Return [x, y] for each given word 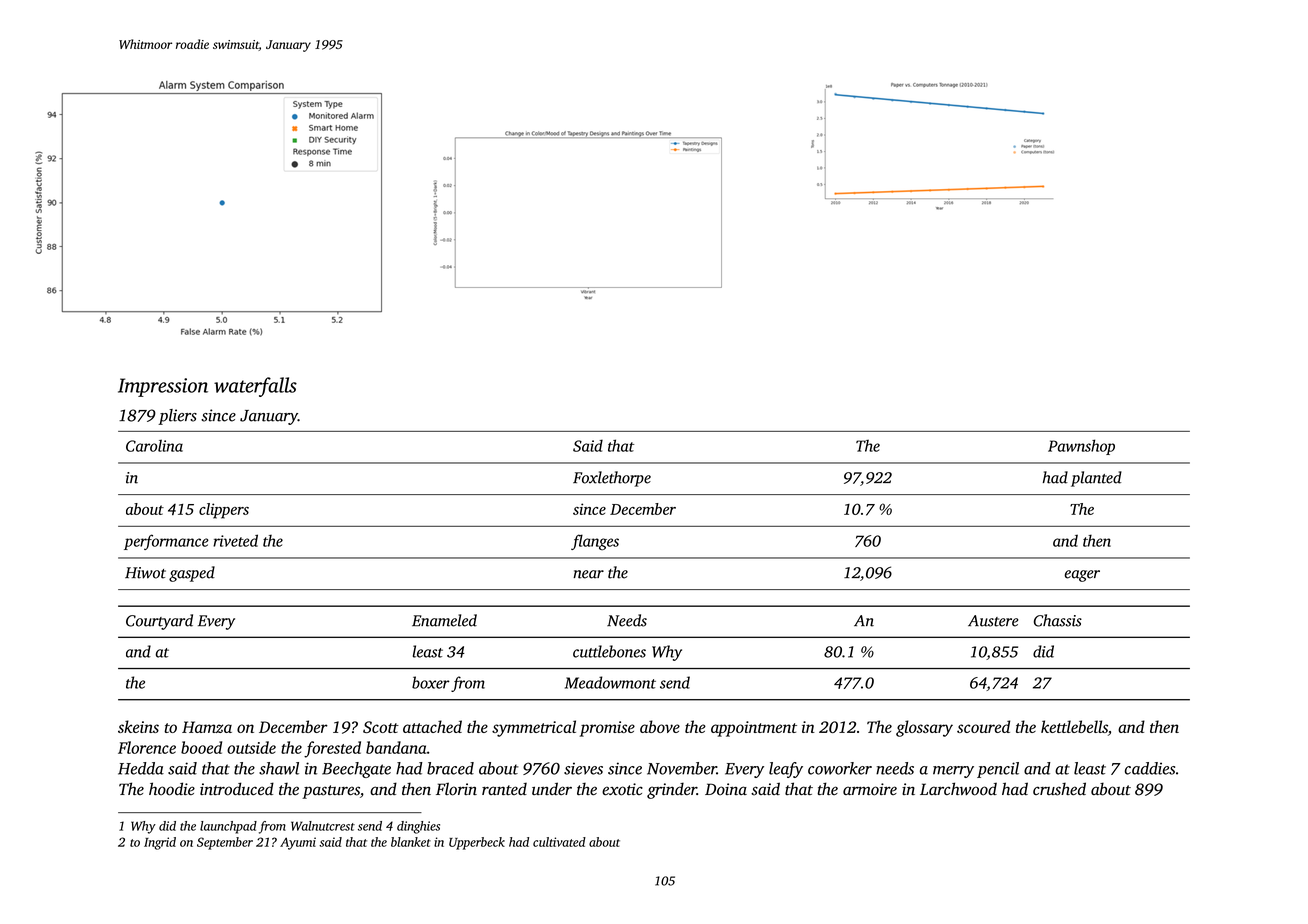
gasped [192, 574]
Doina [726, 789]
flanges [595, 542]
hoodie [172, 789]
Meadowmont [610, 682]
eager [1082, 576]
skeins [138, 726]
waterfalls [255, 387]
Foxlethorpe [612, 479]
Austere [993, 621]
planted [1096, 479]
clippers [224, 511]
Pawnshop [1081, 447]
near [588, 574]
